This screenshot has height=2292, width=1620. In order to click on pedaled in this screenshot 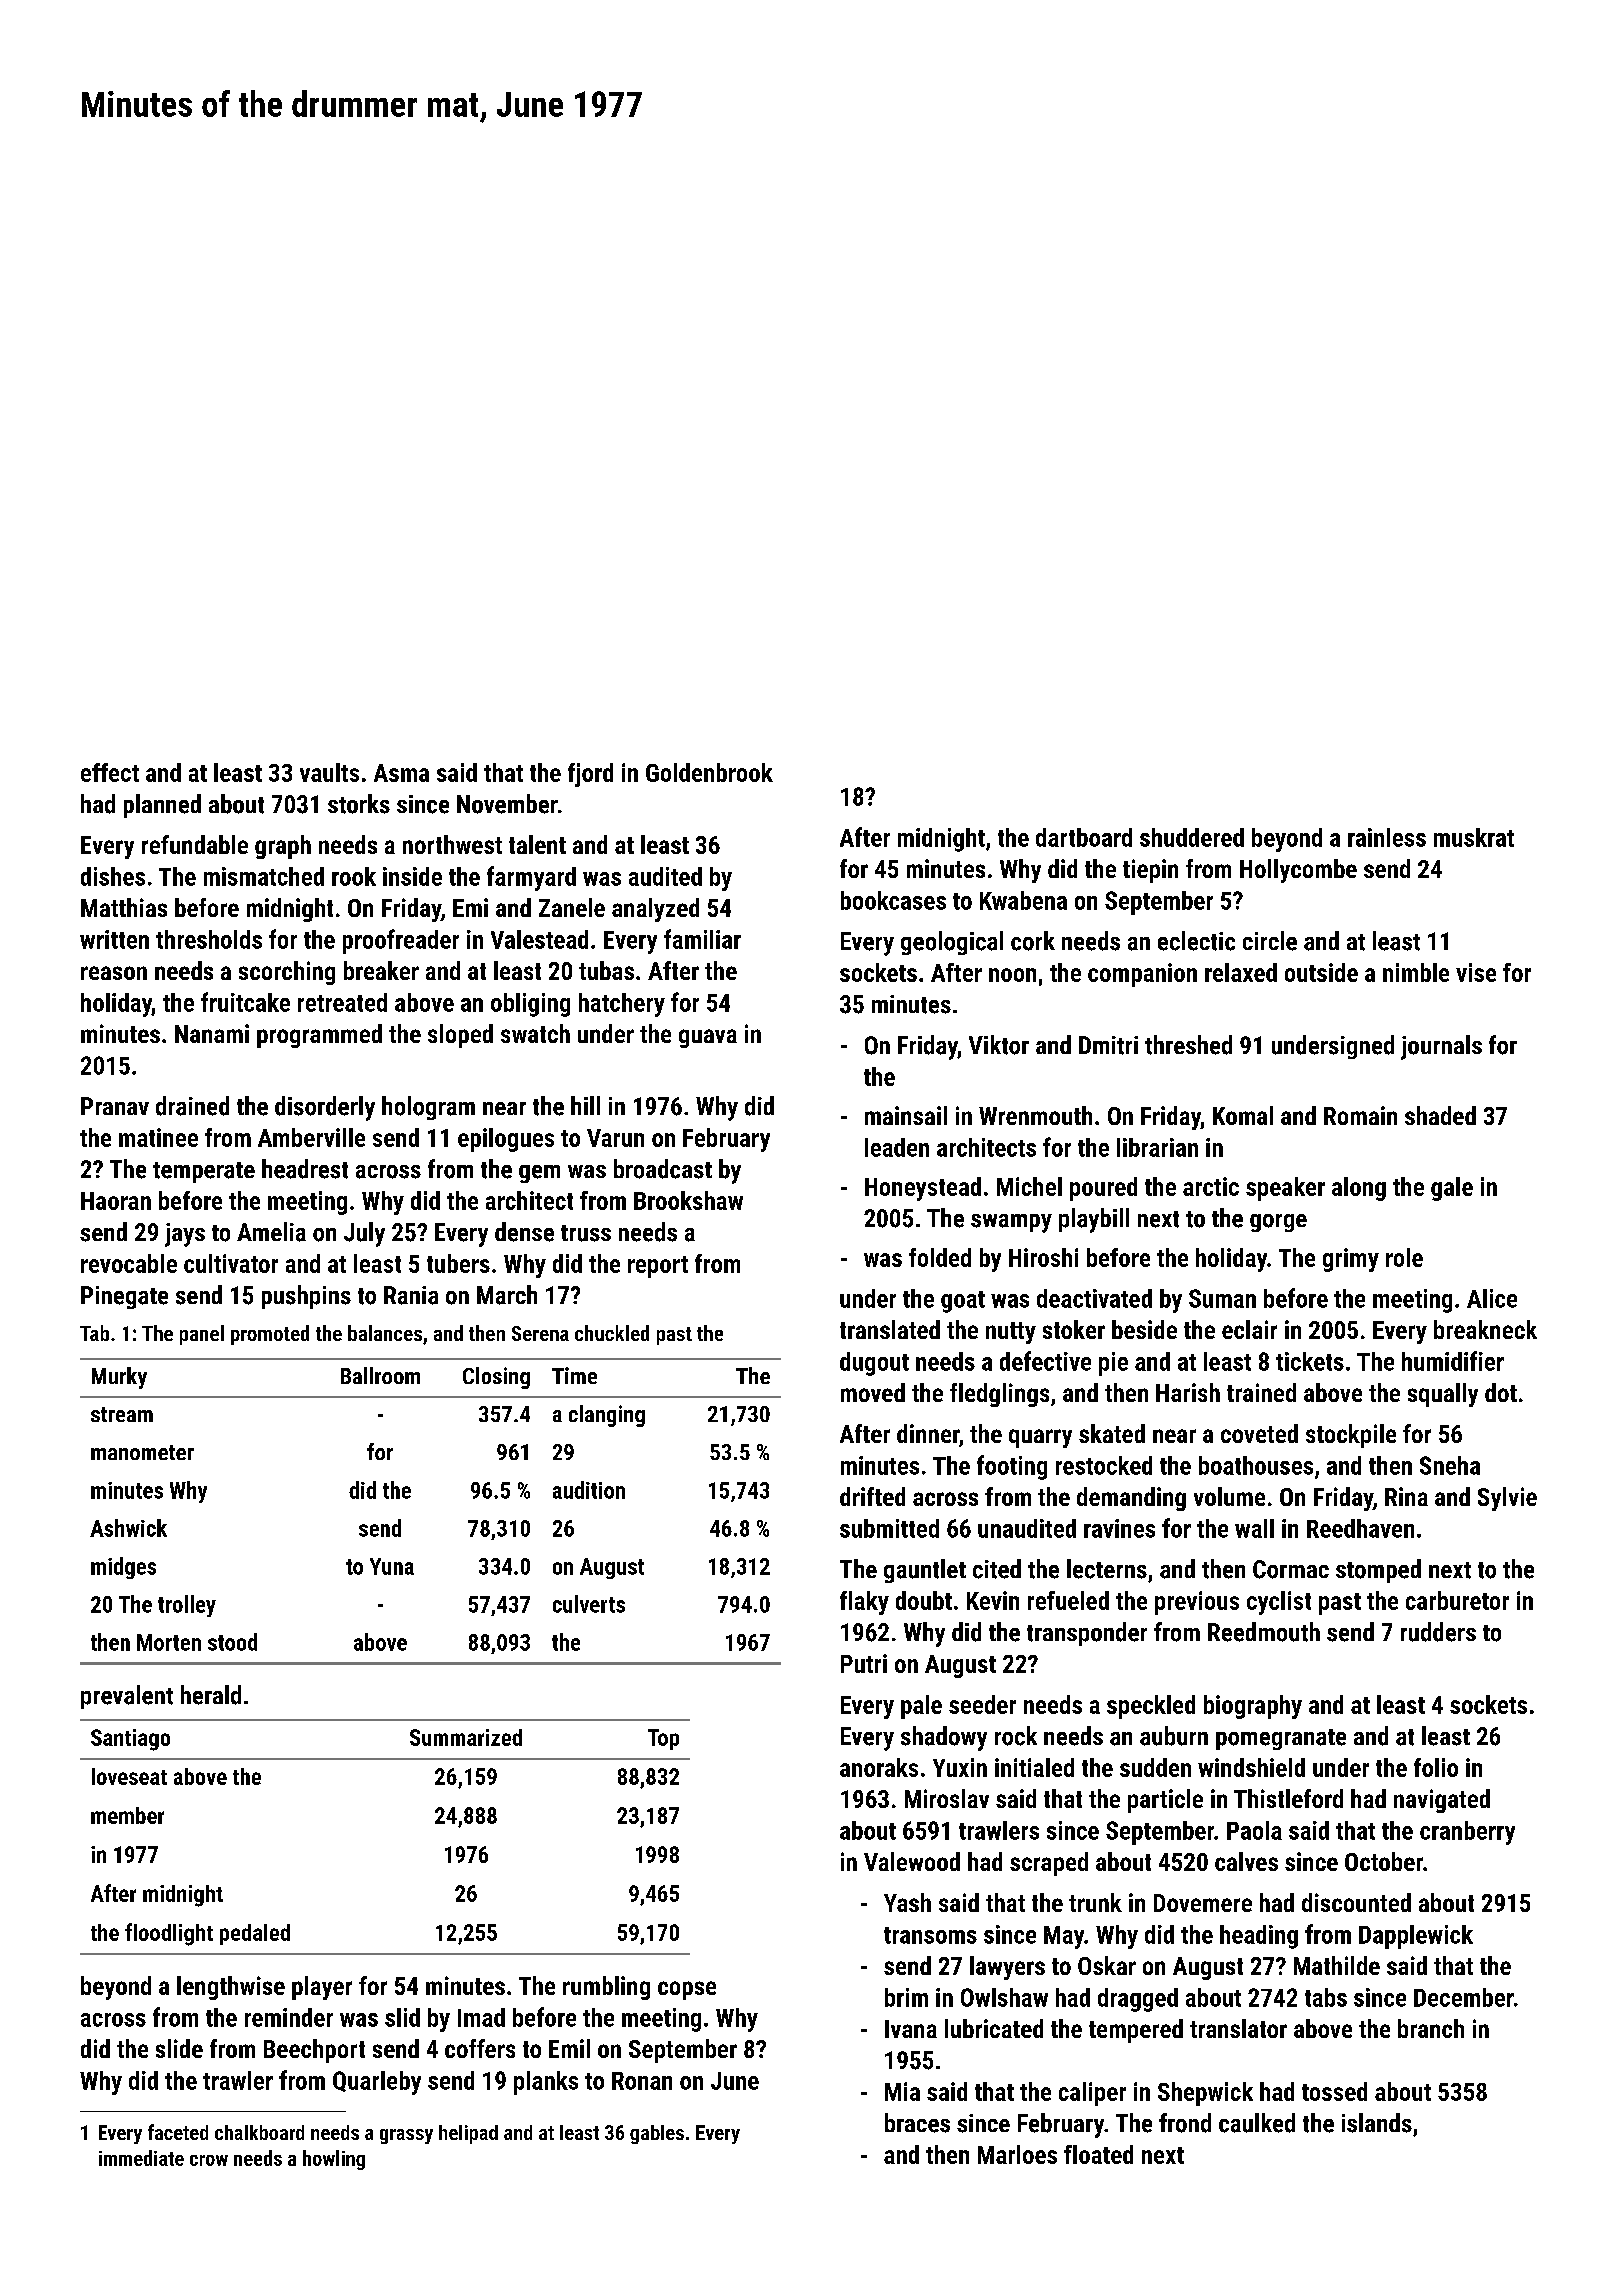, I will do `click(255, 1934)`.
